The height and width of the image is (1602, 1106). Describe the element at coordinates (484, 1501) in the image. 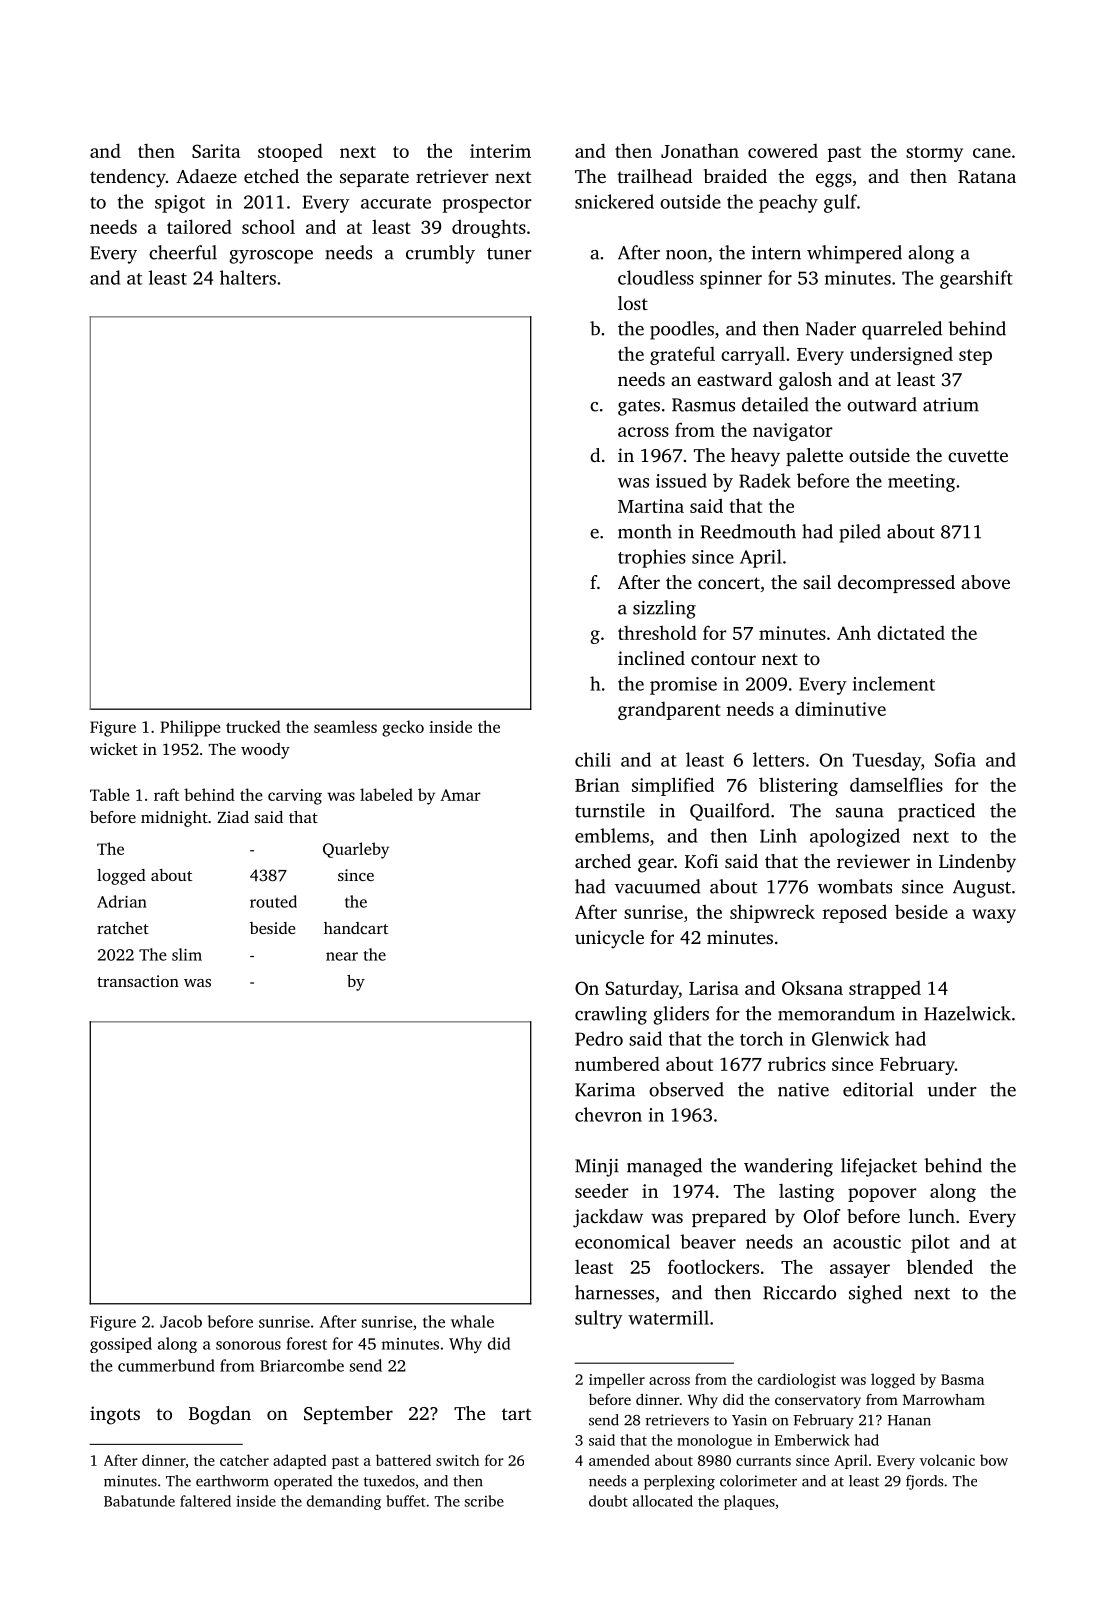

I see `scribe` at that location.
